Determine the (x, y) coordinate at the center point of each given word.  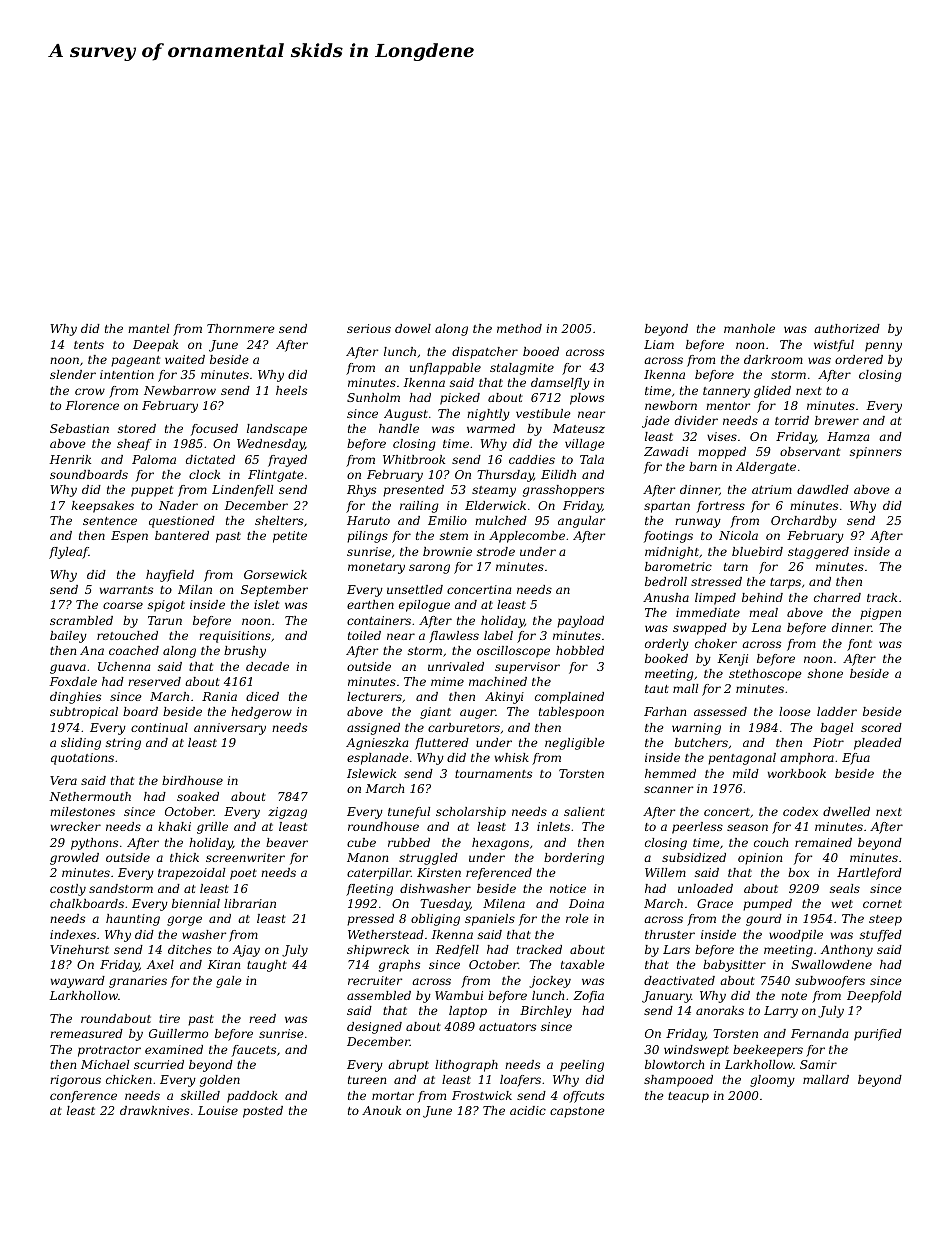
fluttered (442, 744)
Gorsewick (275, 574)
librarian (250, 903)
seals (845, 888)
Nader (178, 505)
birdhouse (192, 780)
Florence (92, 405)
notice (568, 888)
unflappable (445, 369)
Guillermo (178, 1033)
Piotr (828, 742)
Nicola (738, 535)
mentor (728, 406)
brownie (447, 551)
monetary (376, 568)
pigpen (880, 614)
